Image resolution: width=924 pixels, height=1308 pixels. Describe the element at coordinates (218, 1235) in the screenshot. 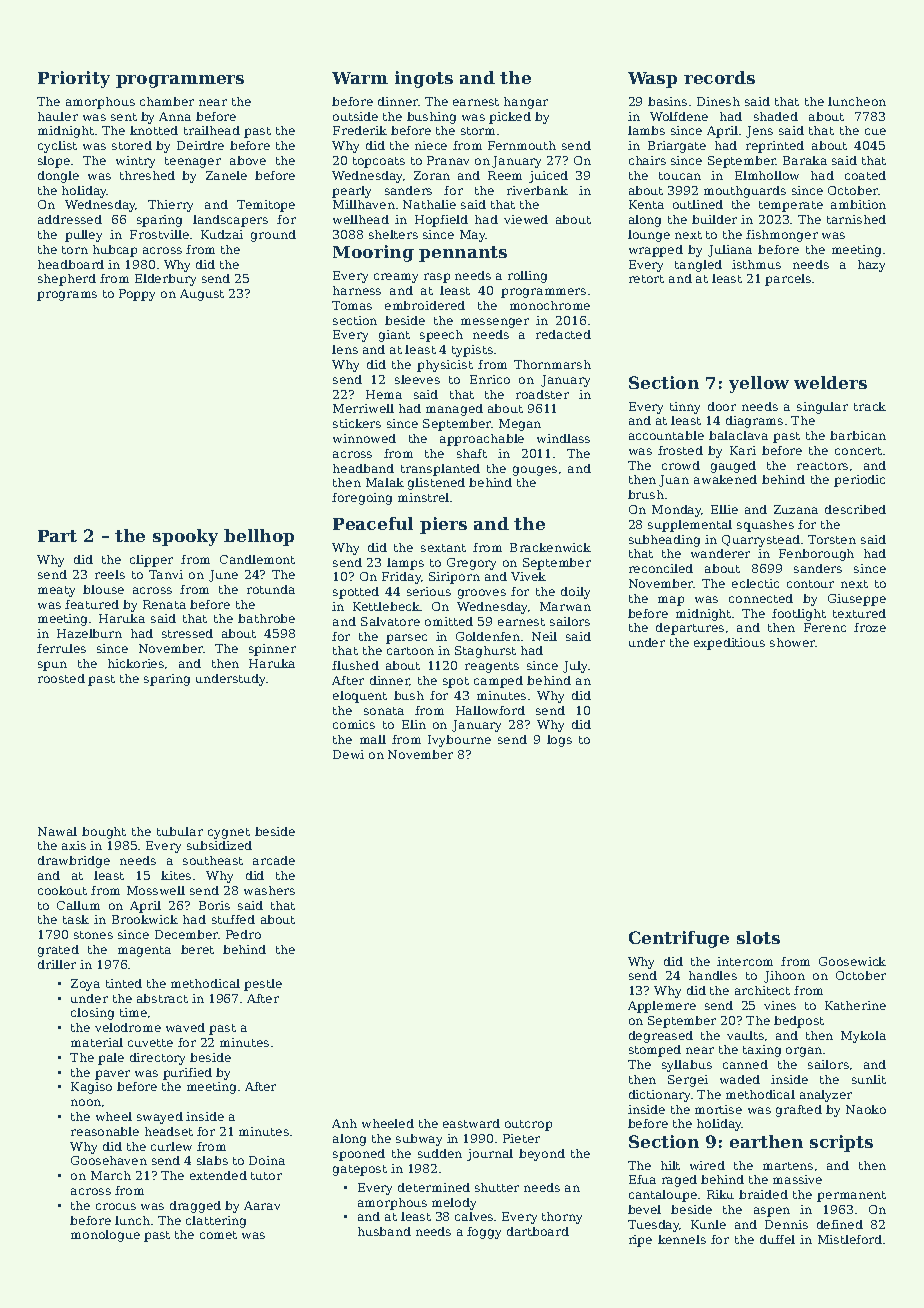

I see `comet` at that location.
